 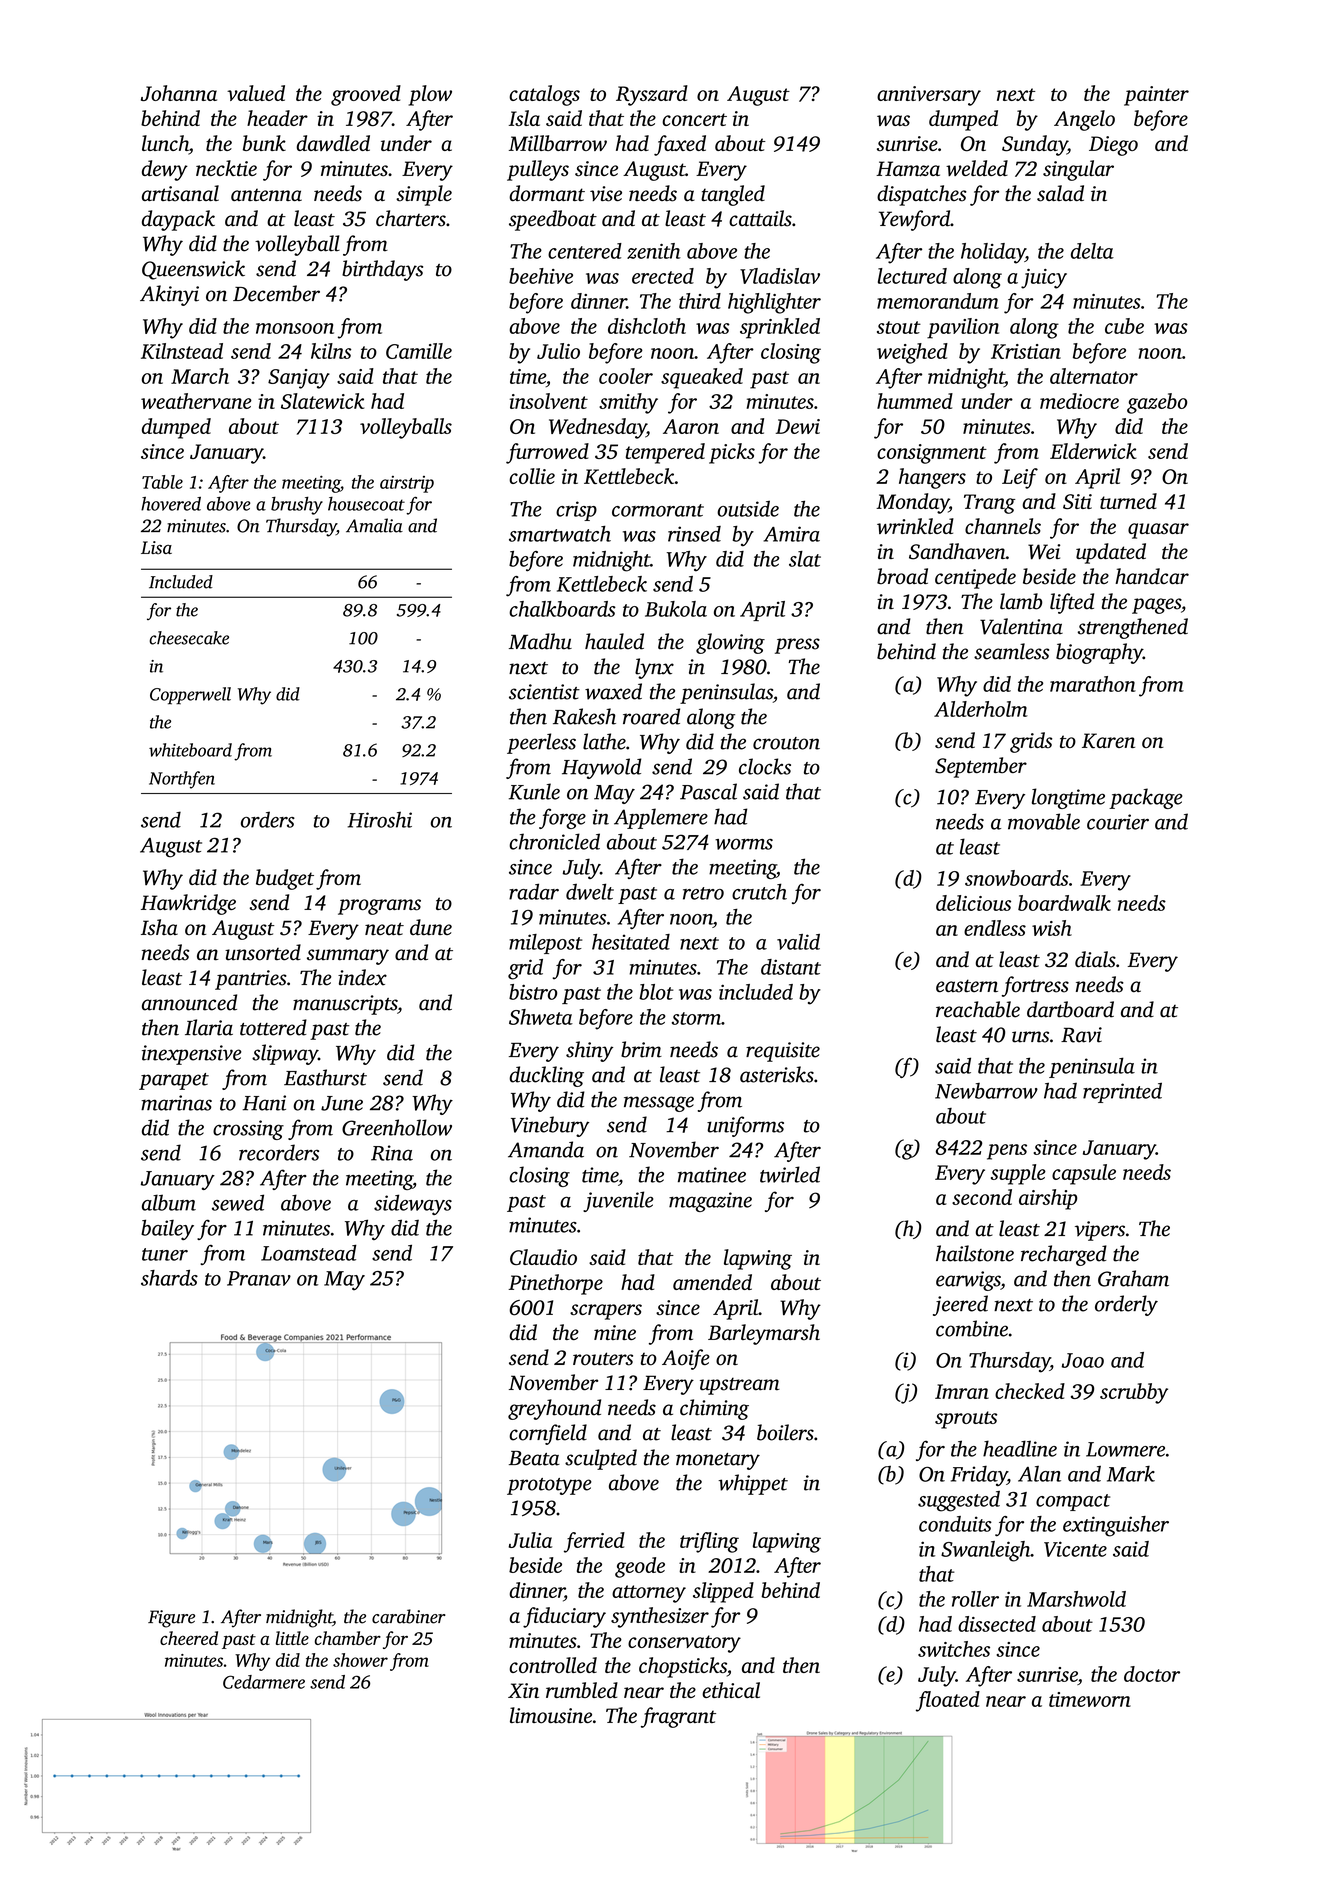 I want to click on pavilion, so click(x=963, y=328).
